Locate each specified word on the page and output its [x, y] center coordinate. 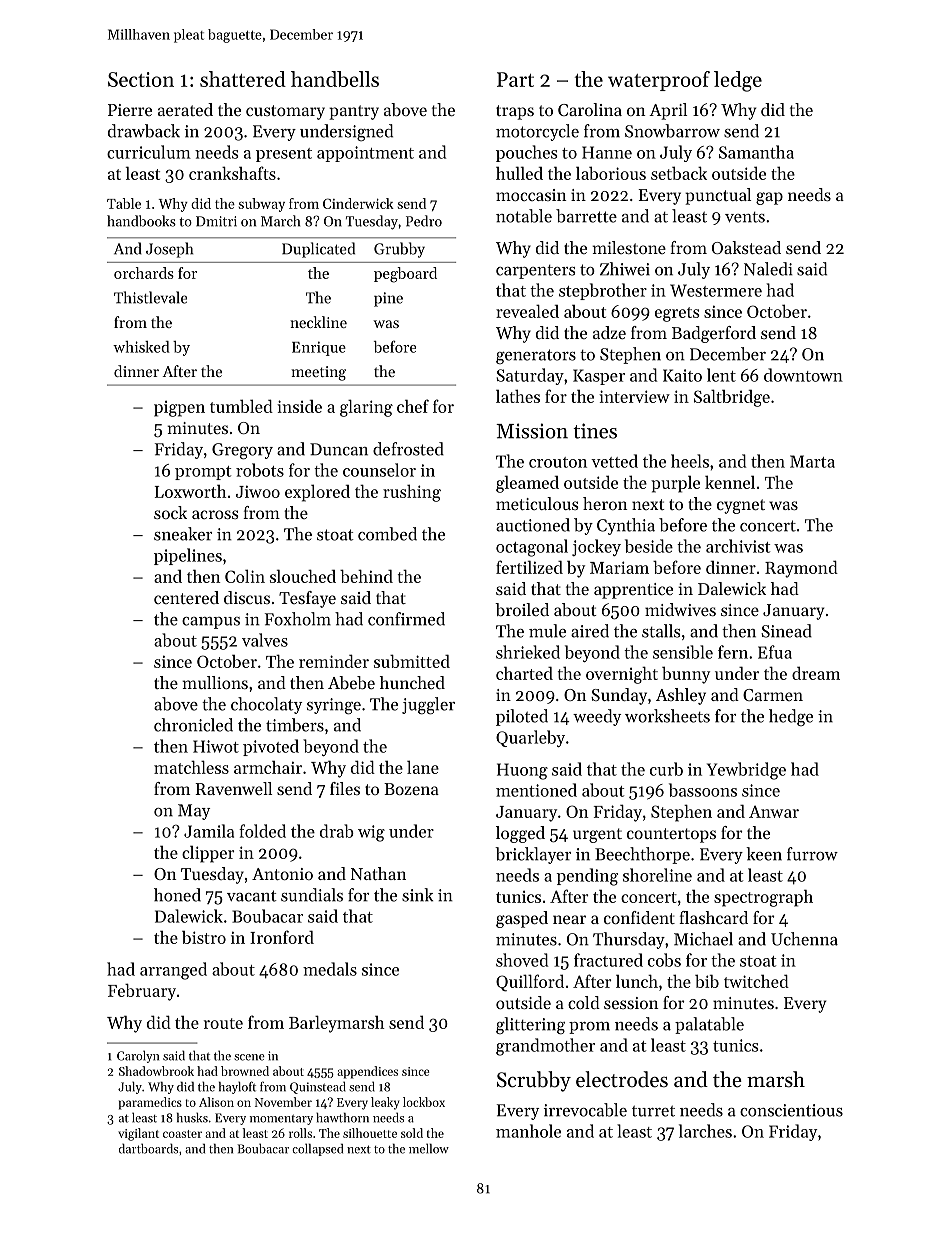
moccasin [531, 195]
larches [705, 1131]
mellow [429, 1149]
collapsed [317, 1150]
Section [141, 79]
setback [679, 173]
